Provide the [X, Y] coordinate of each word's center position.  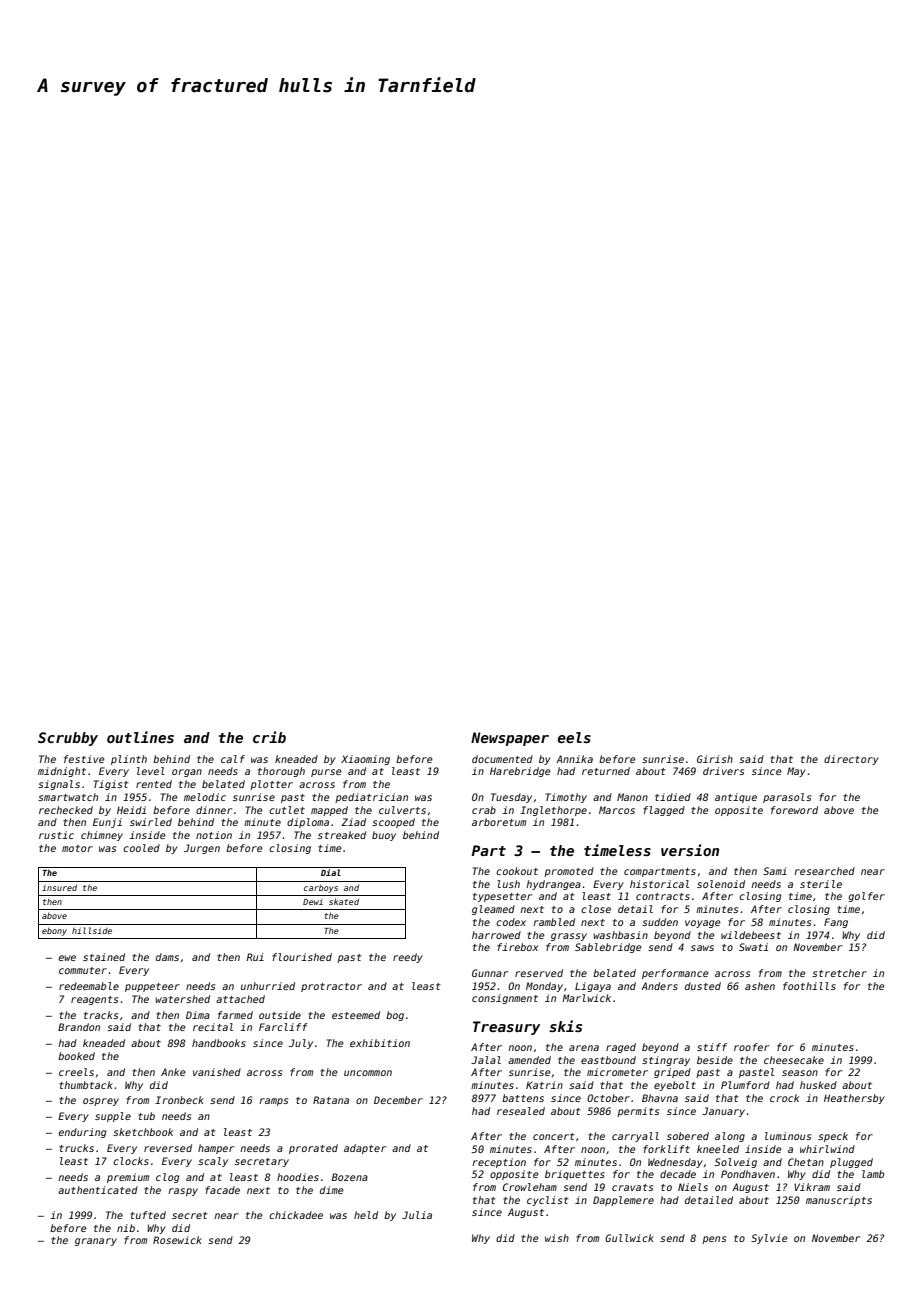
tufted [148, 1215]
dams [167, 957]
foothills [809, 986]
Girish [715, 759]
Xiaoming [365, 760]
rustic [56, 835]
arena [584, 1048]
